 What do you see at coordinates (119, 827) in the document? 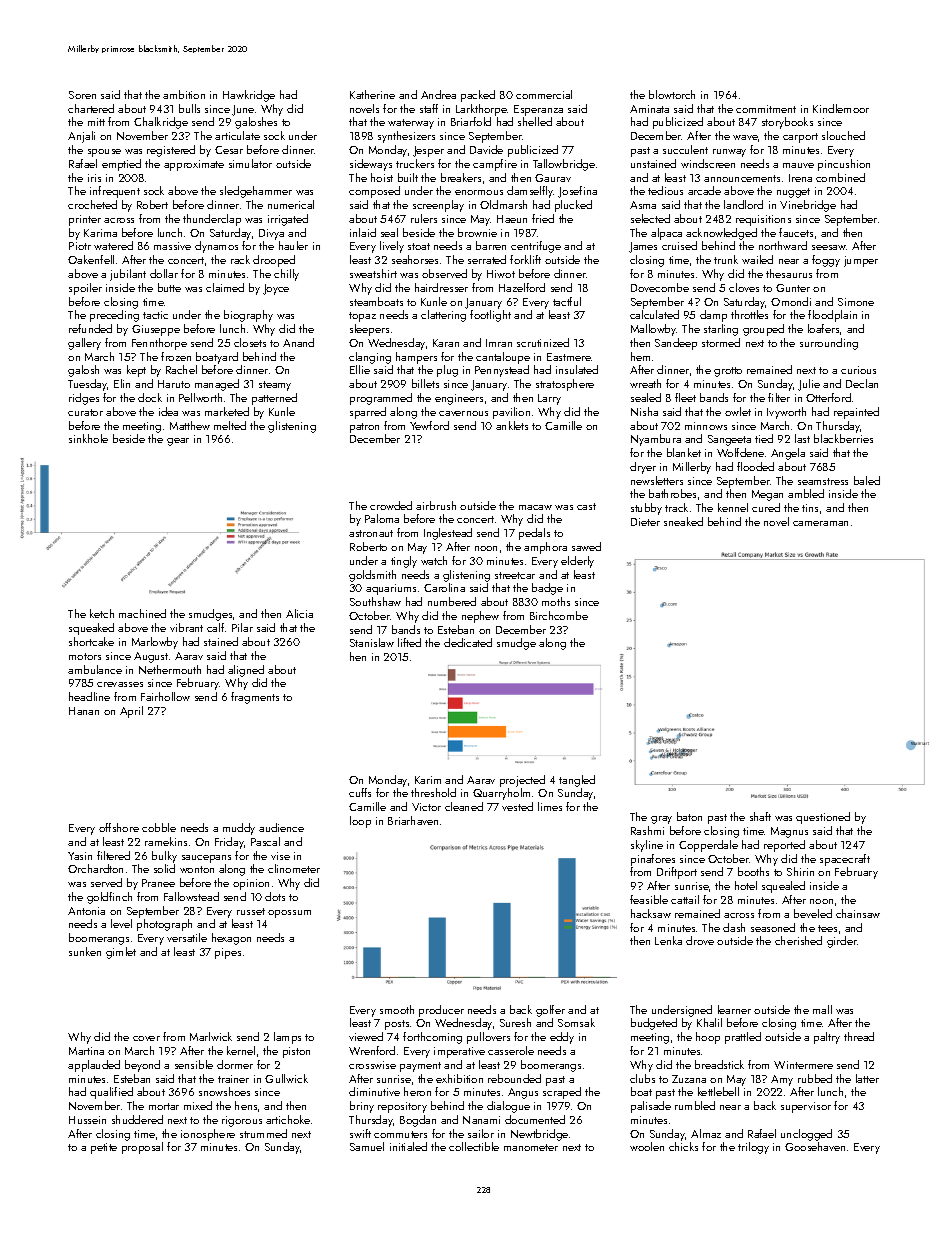
I see `offshore` at bounding box center [119, 827].
